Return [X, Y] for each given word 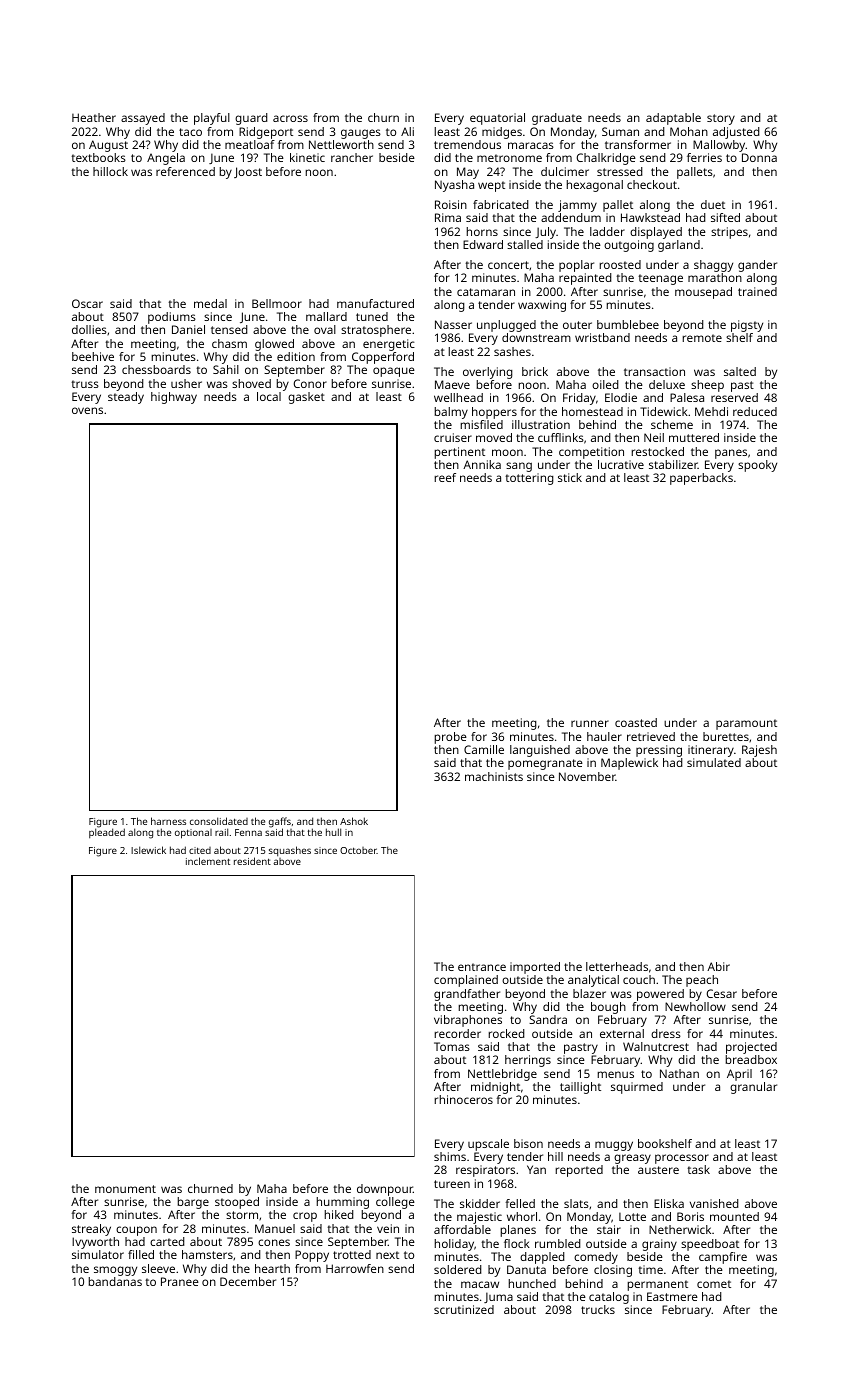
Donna [759, 157]
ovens [87, 410]
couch [639, 979]
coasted [636, 722]
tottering [529, 479]
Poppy [312, 1256]
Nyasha [454, 186]
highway [174, 398]
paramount [746, 724]
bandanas [115, 1281]
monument [125, 1189]
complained [466, 981]
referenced [185, 171]
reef [445, 477]
